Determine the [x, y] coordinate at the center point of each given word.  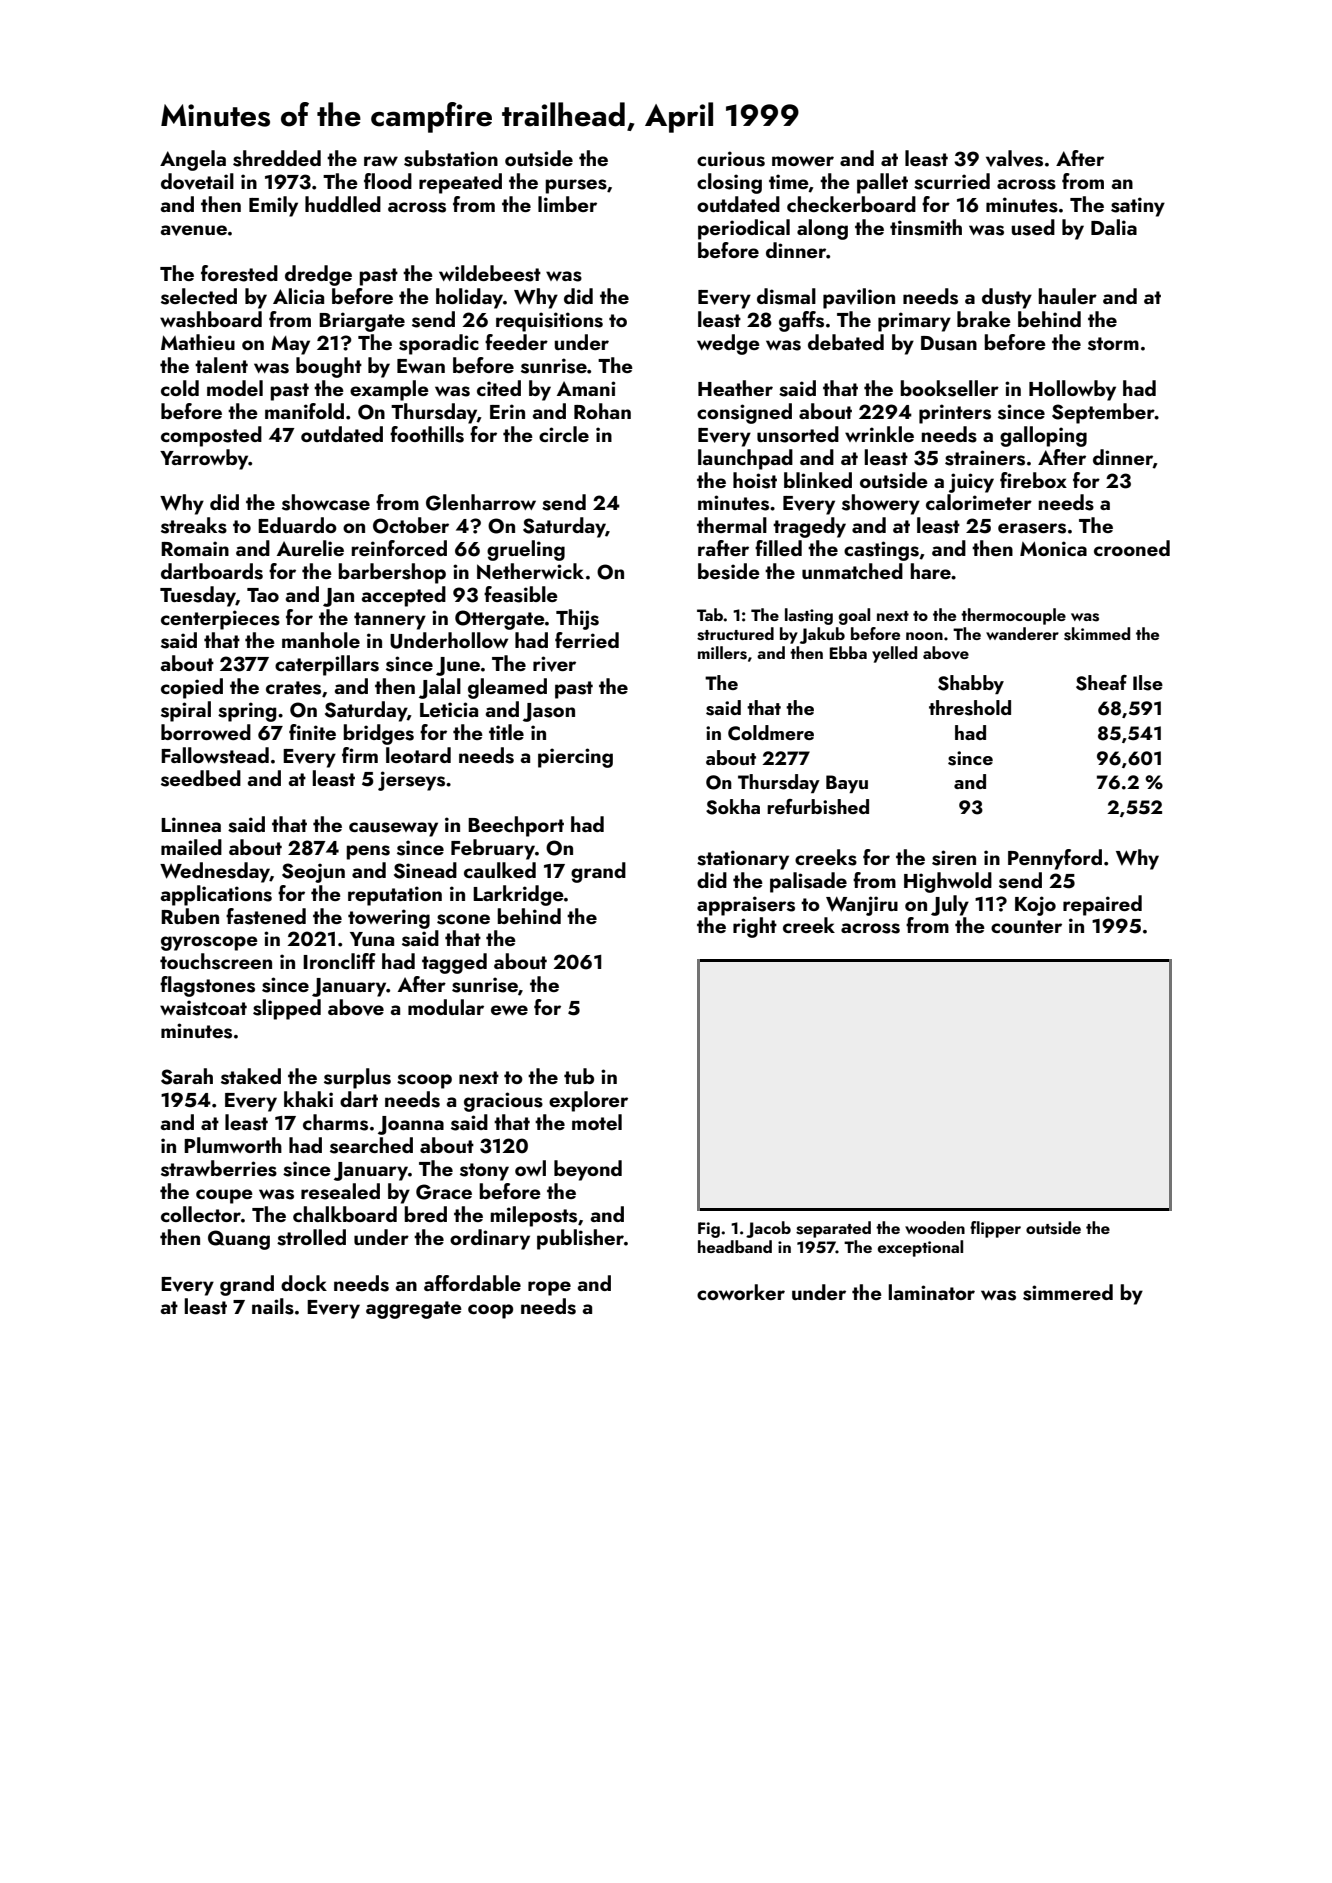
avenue [193, 230]
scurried [952, 181]
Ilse [1148, 683]
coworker [741, 1292]
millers [722, 653]
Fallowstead [215, 755]
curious [731, 159]
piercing [575, 758]
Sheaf [1101, 683]
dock [304, 1283]
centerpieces [220, 620]
